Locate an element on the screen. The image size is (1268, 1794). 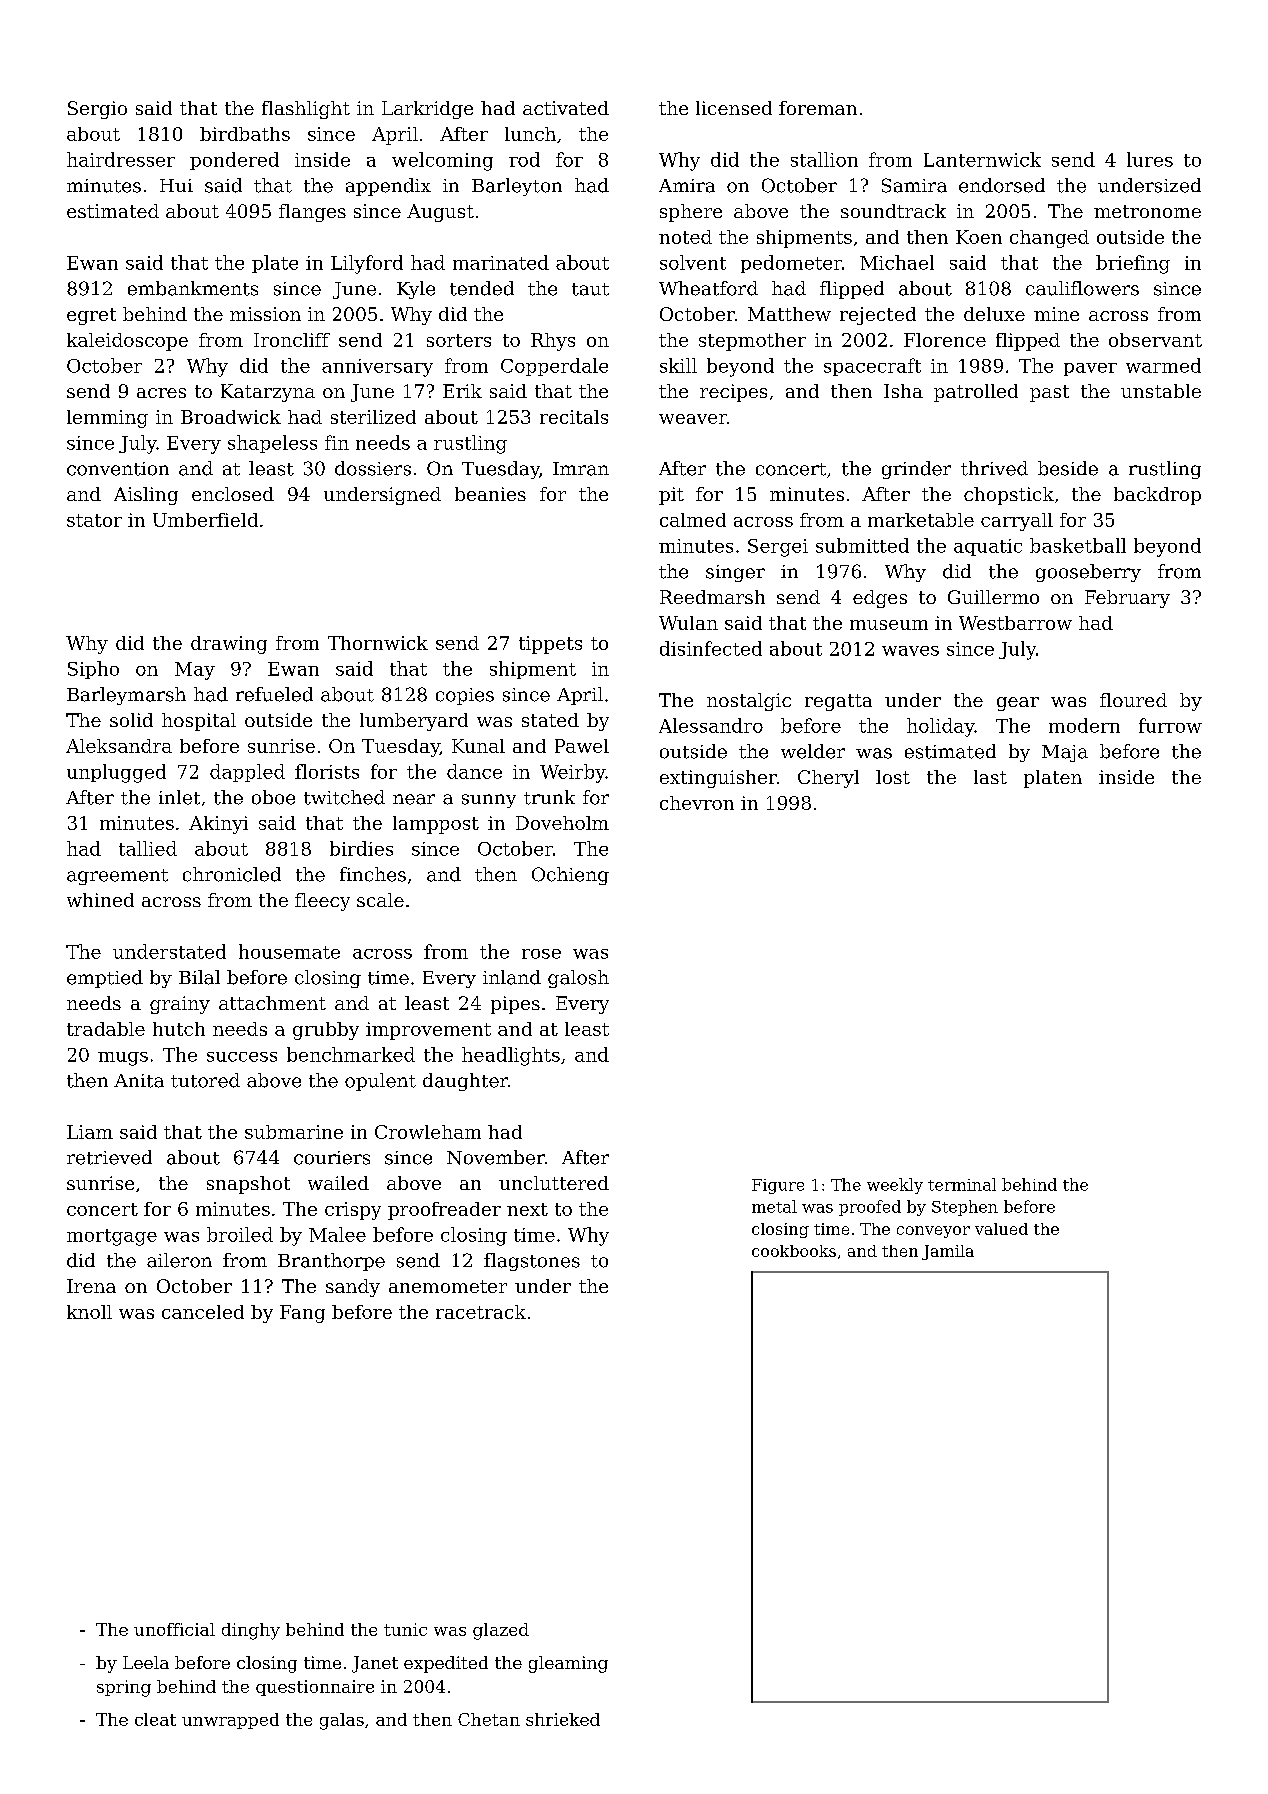
last is located at coordinates (990, 777).
